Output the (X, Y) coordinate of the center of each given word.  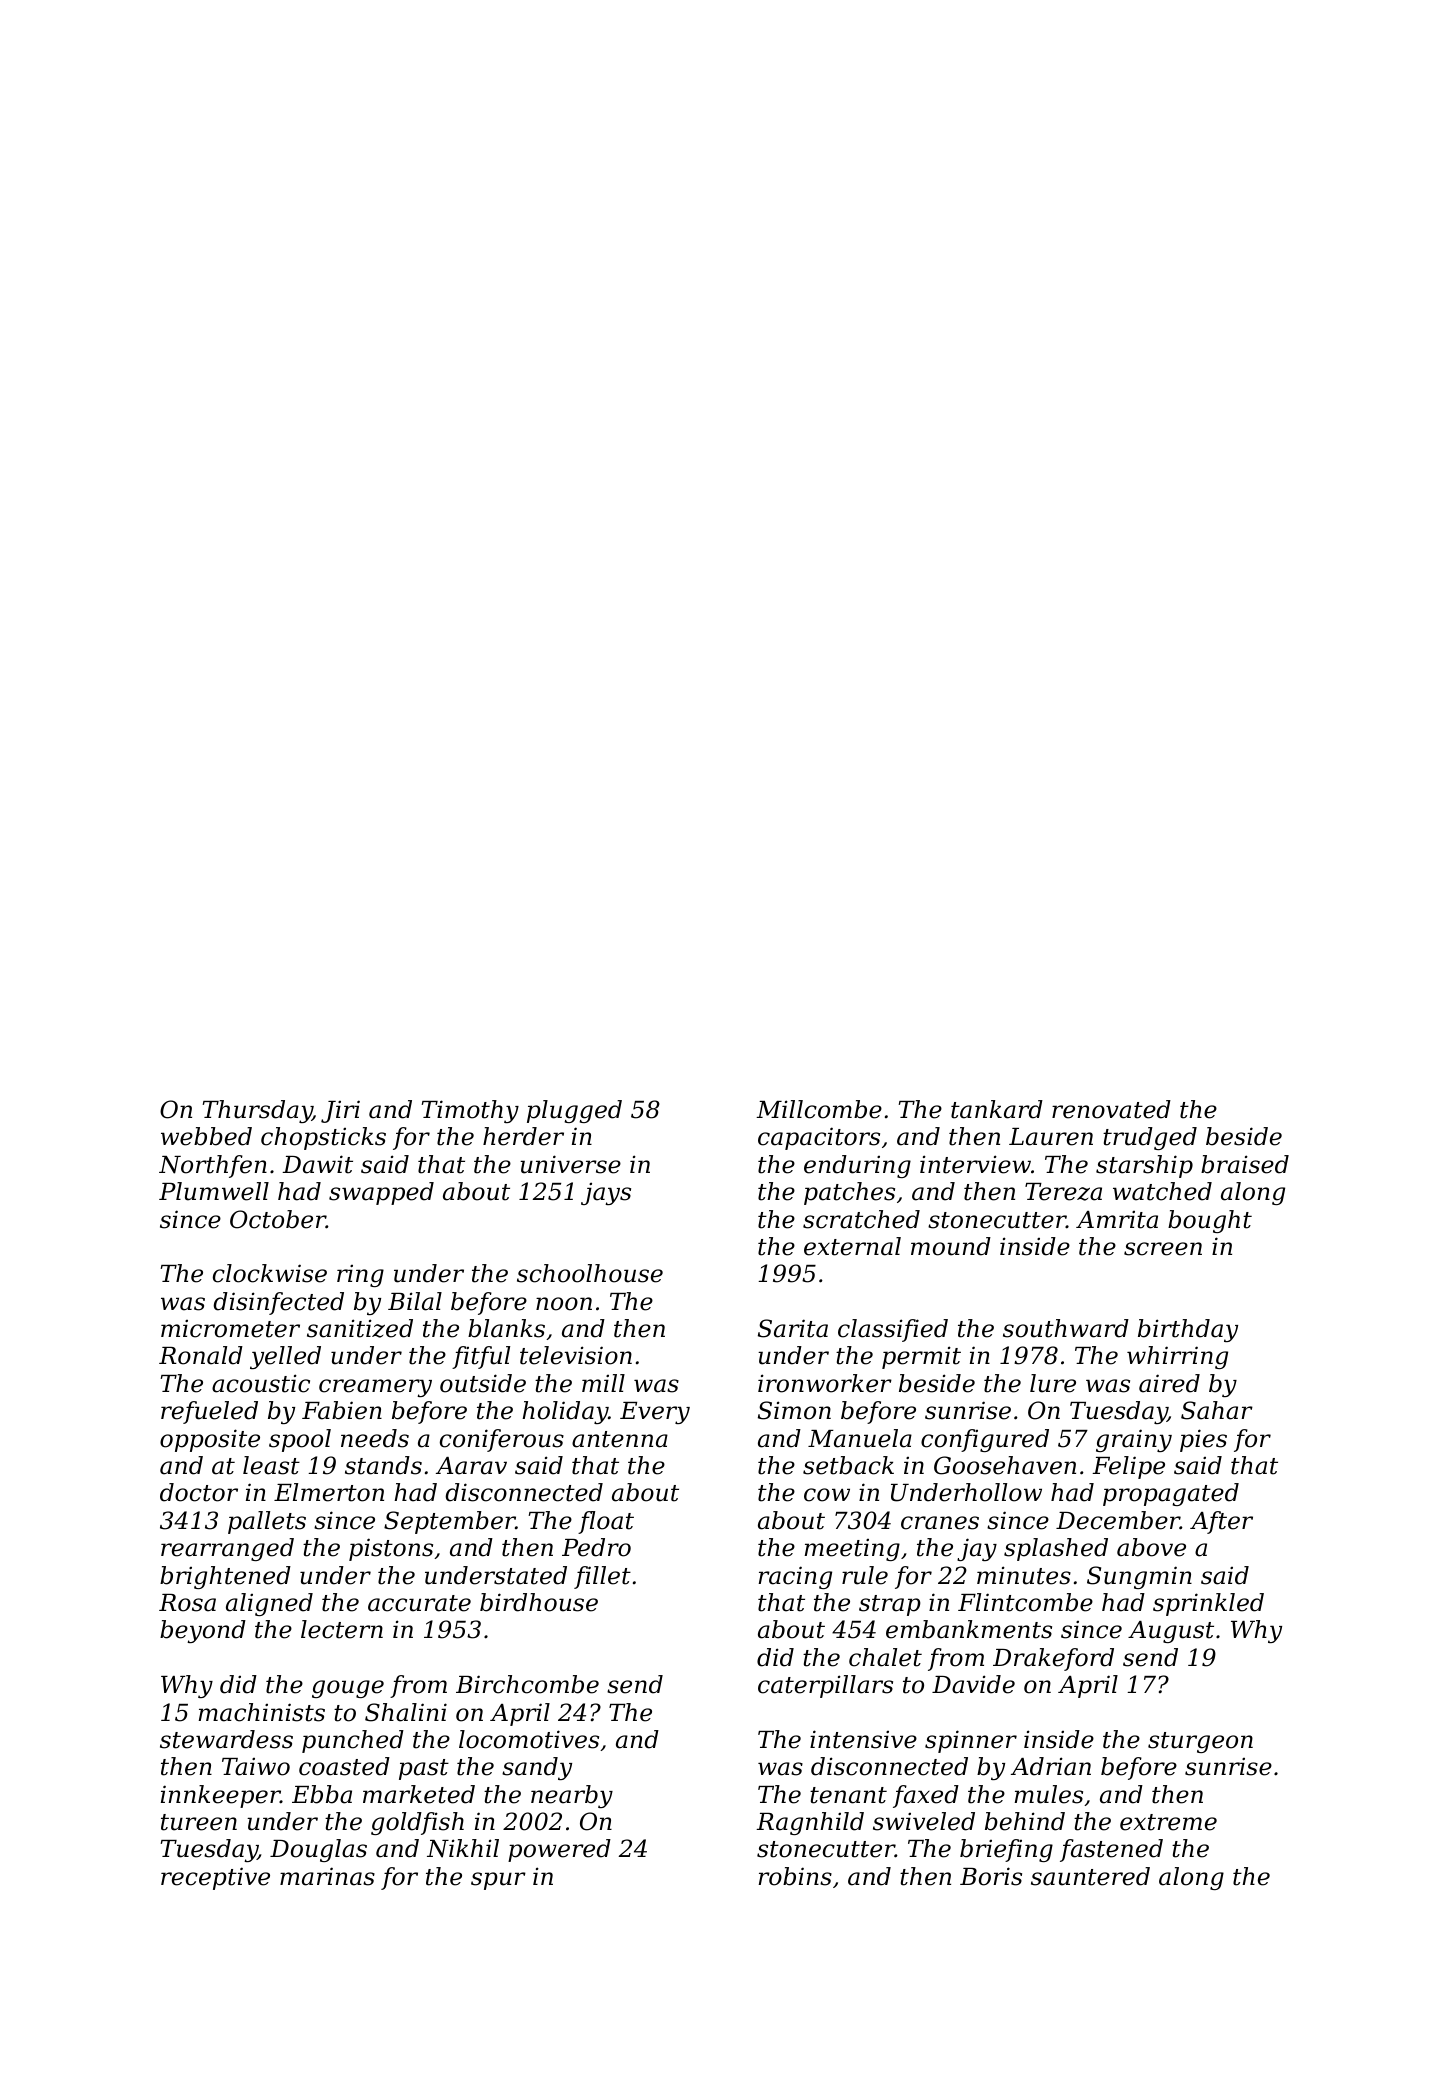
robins (795, 1876)
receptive (215, 1878)
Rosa (187, 1603)
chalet (885, 1657)
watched (1162, 1191)
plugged (574, 1111)
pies (1203, 1440)
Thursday (257, 1111)
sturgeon (1200, 1742)
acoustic (261, 1383)
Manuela (860, 1438)
